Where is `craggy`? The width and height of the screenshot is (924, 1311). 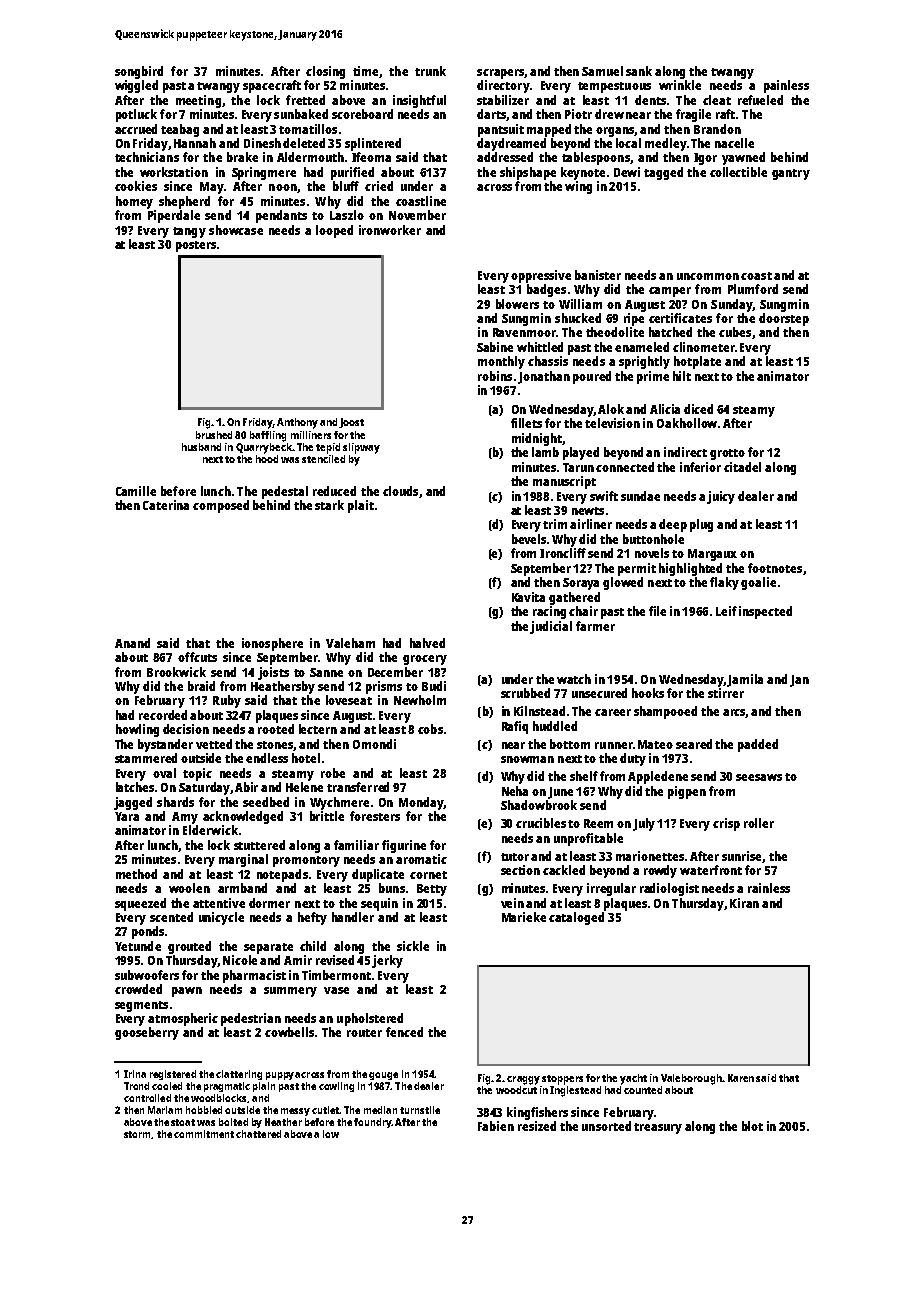 craggy is located at coordinates (523, 1080).
